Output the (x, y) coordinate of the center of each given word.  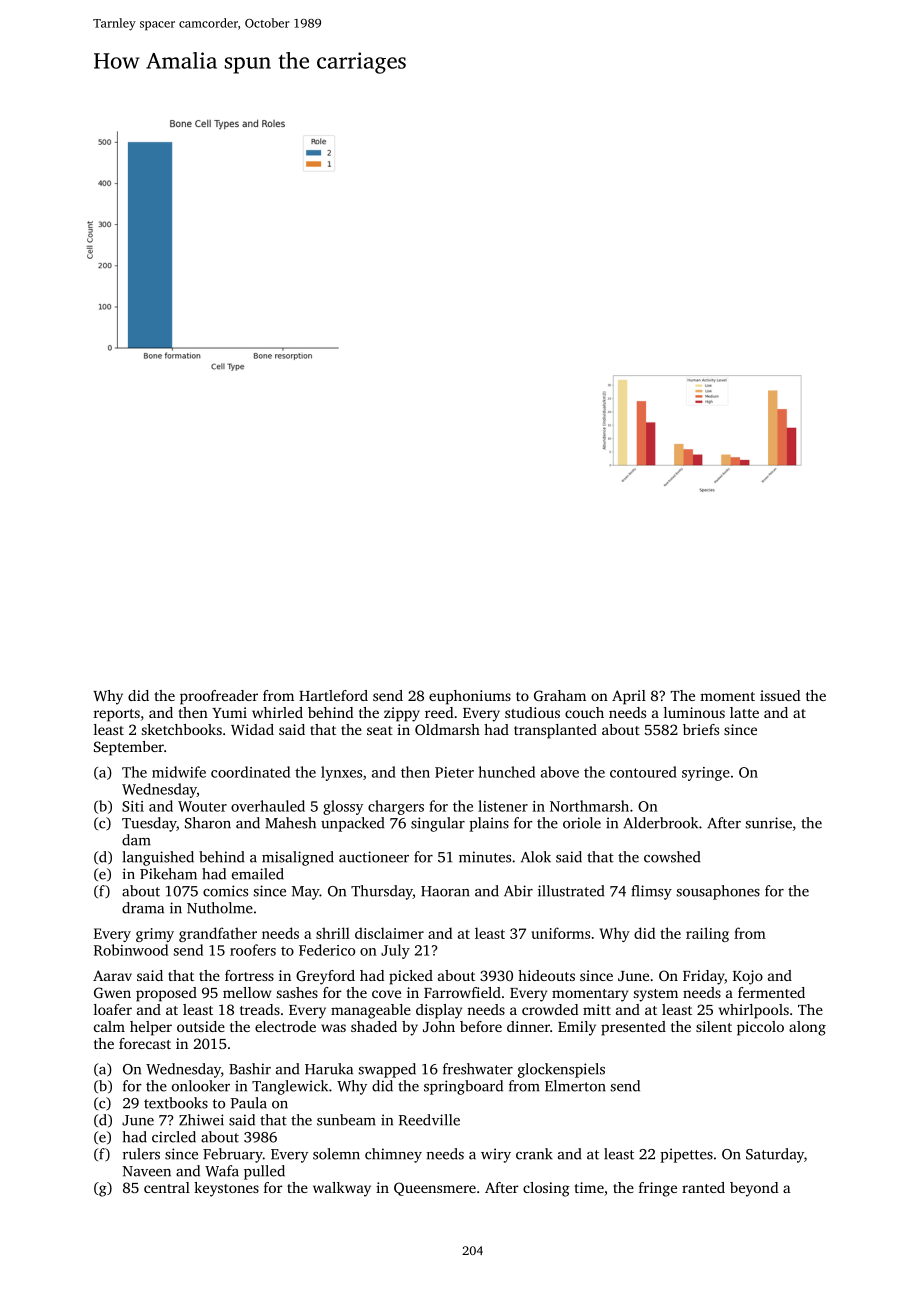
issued (780, 695)
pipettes (687, 1155)
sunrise (769, 823)
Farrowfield (462, 992)
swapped (387, 1070)
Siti (133, 806)
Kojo (748, 977)
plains (489, 824)
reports (117, 715)
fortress (249, 975)
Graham (560, 695)
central (167, 1187)
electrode (285, 1026)
